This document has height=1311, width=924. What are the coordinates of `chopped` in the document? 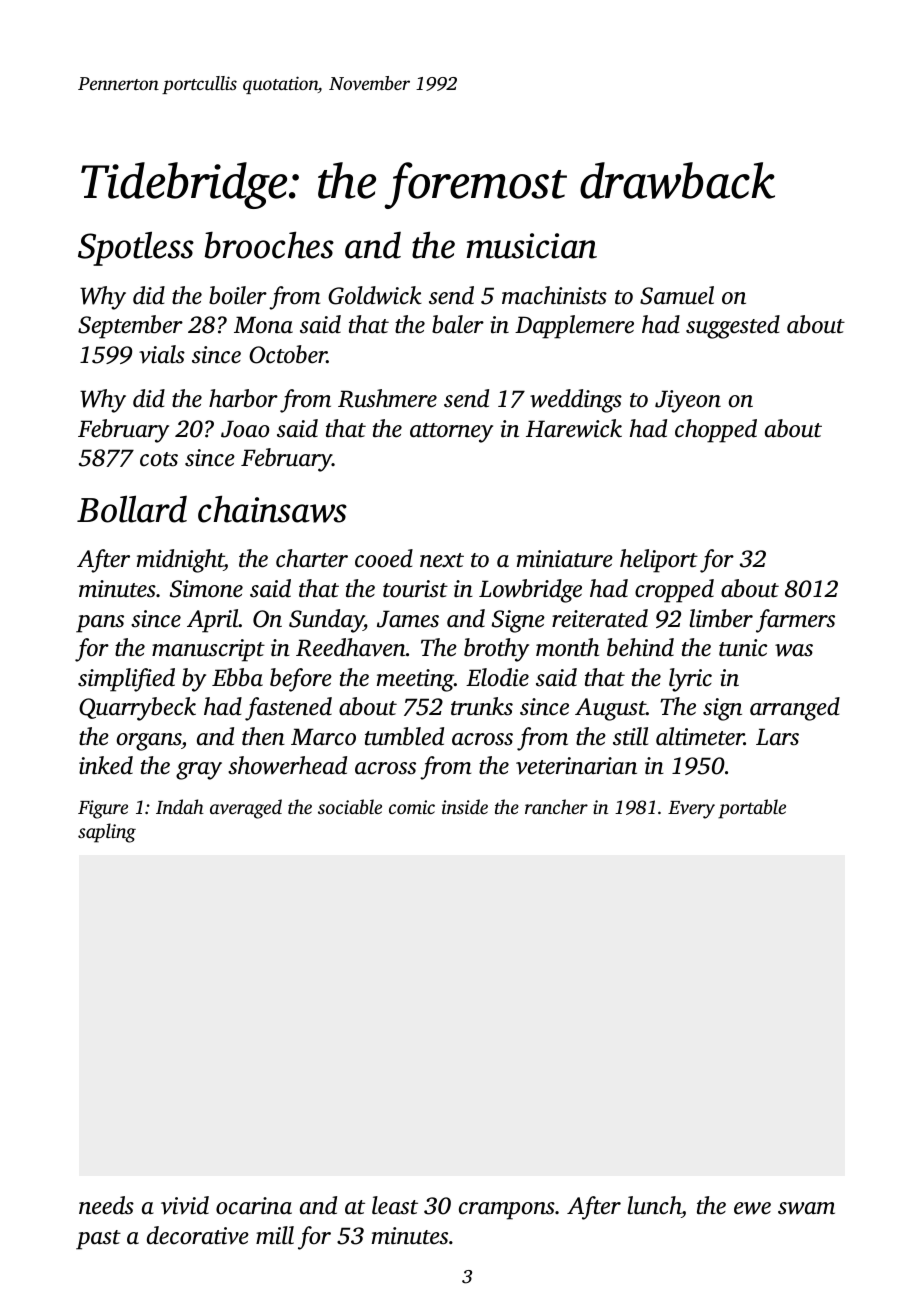 It's located at (716, 431).
